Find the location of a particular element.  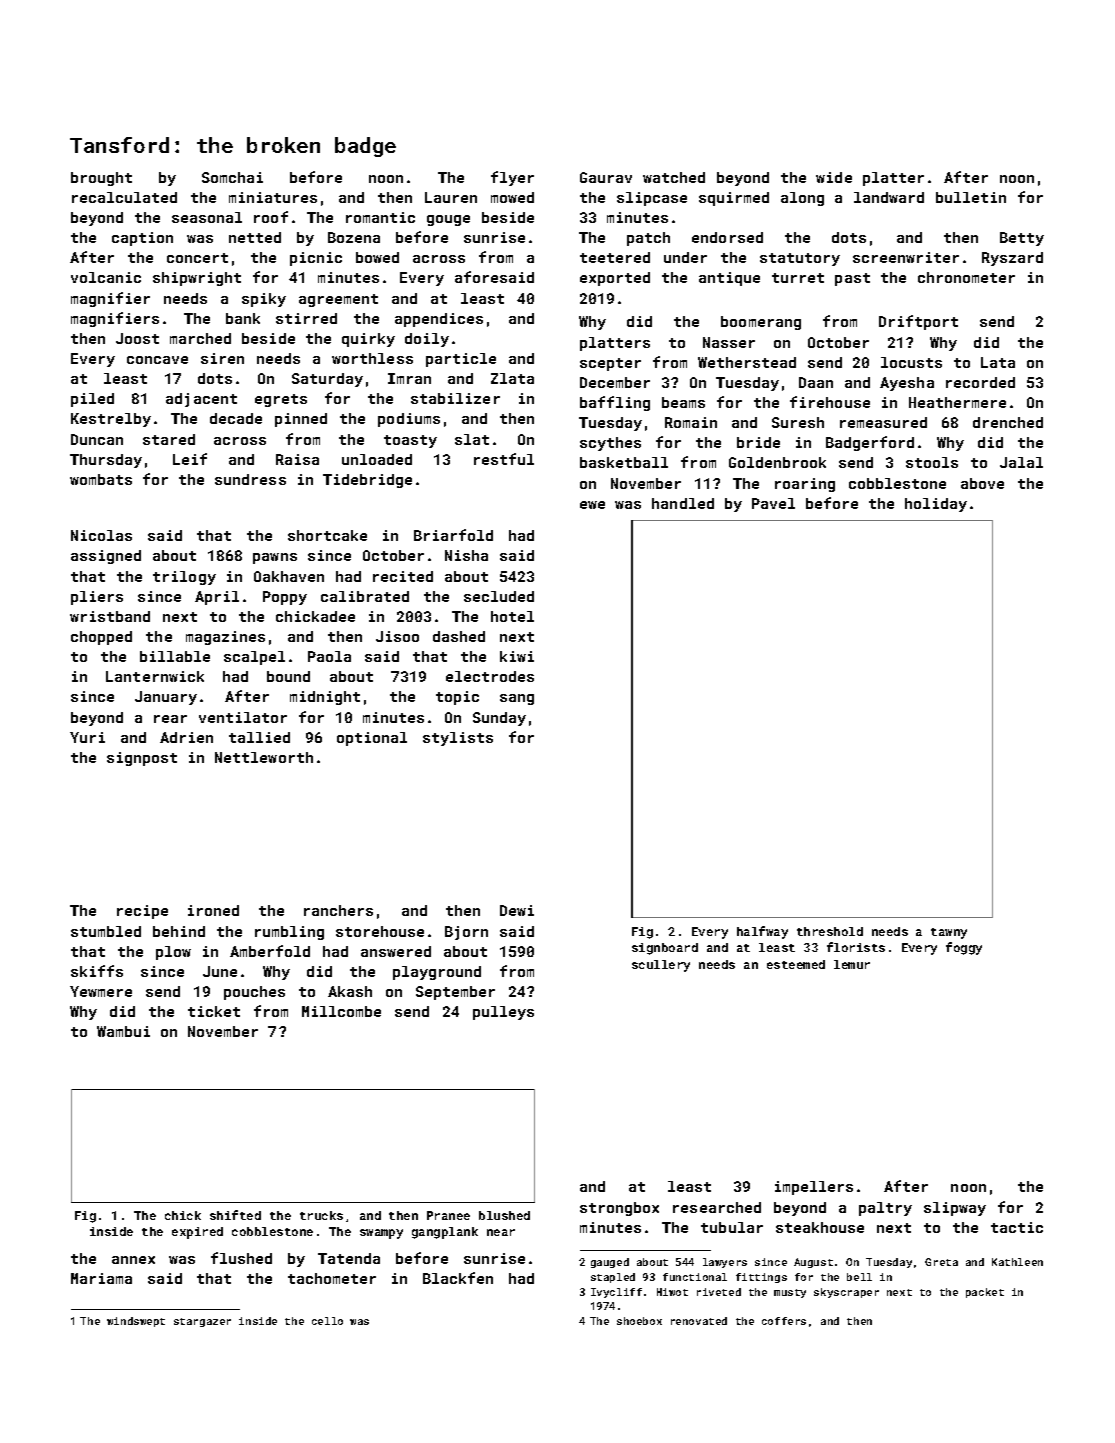

Leif is located at coordinates (190, 459).
